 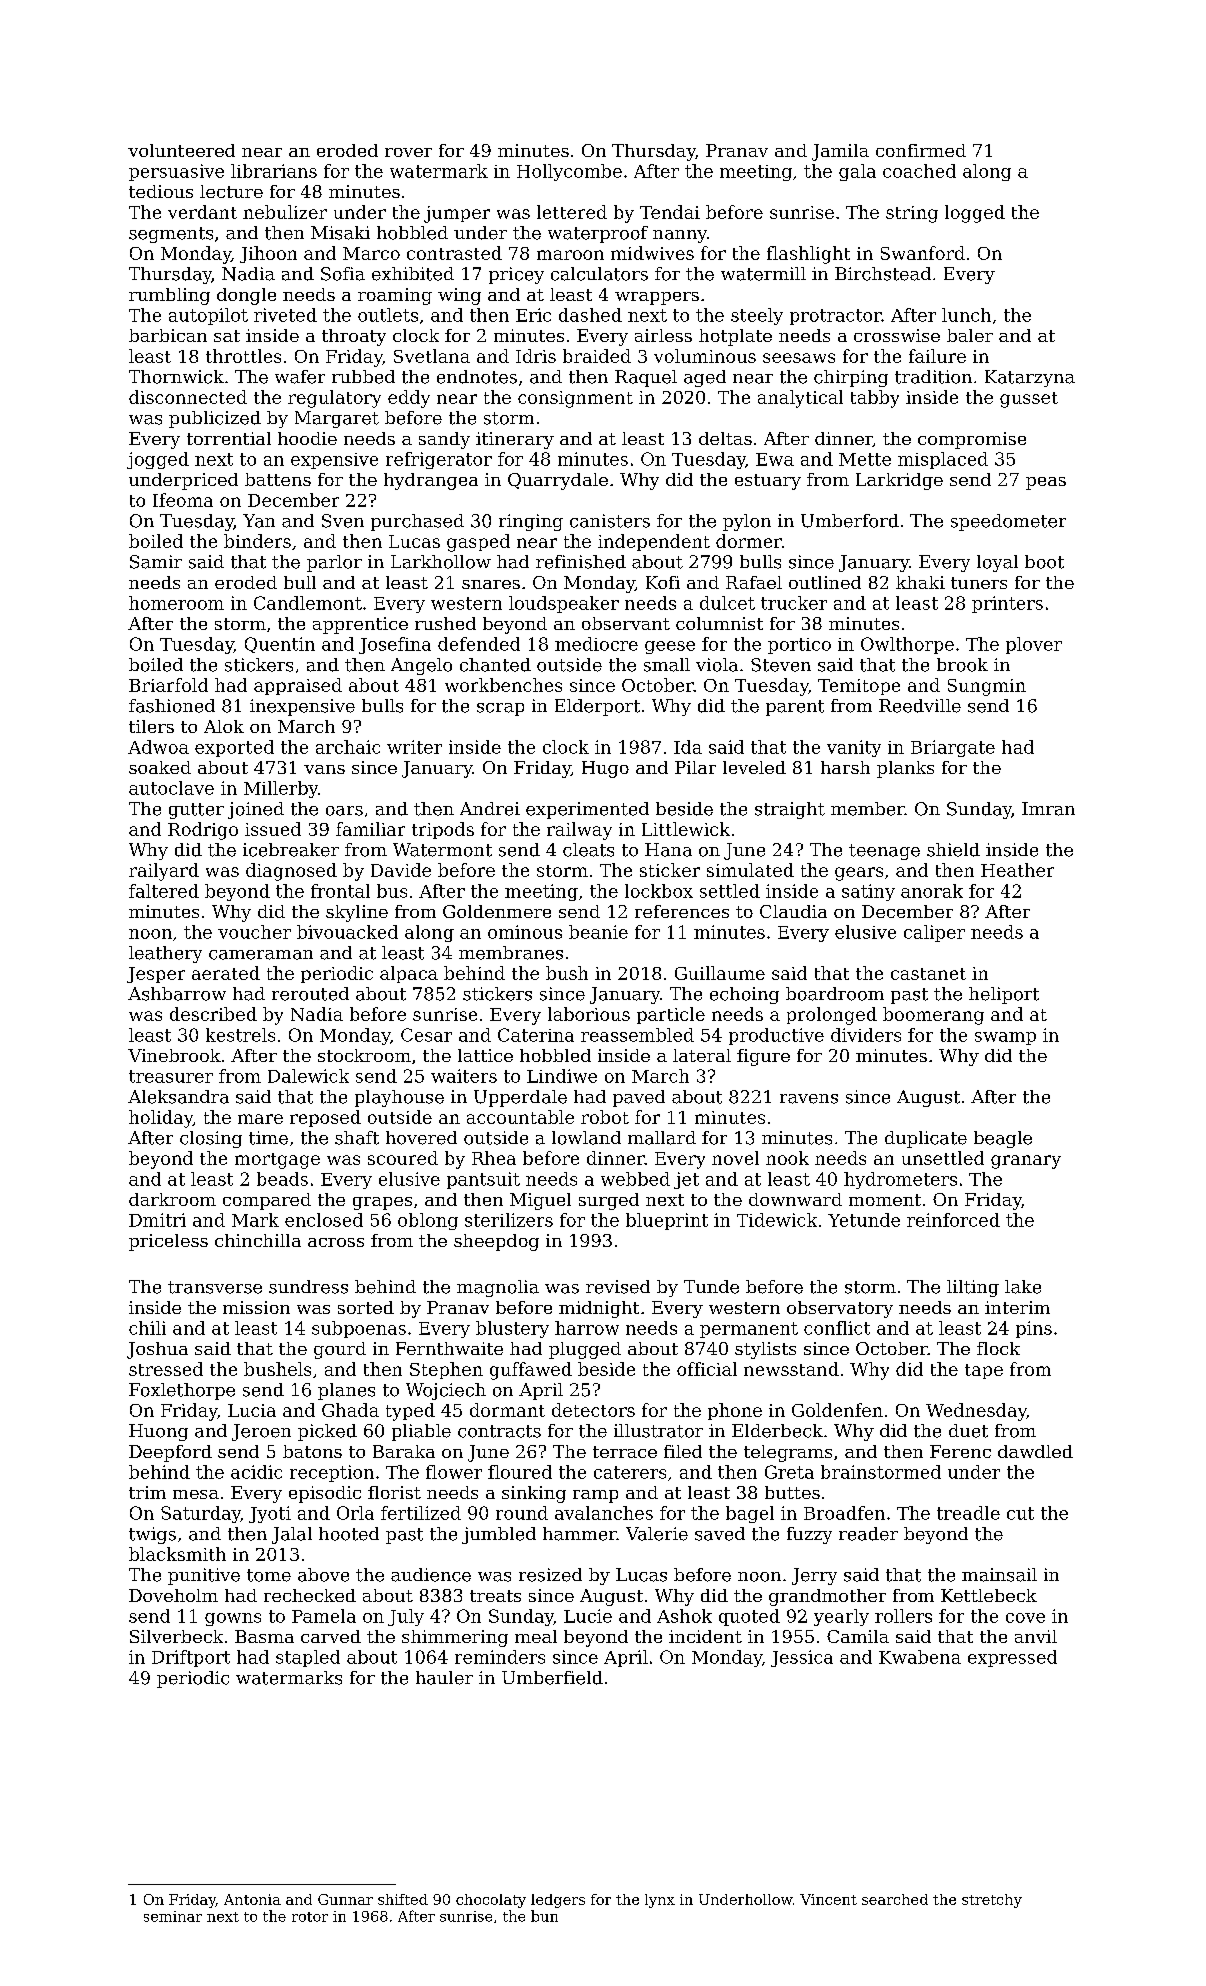 I want to click on jumbled, so click(x=499, y=1535).
